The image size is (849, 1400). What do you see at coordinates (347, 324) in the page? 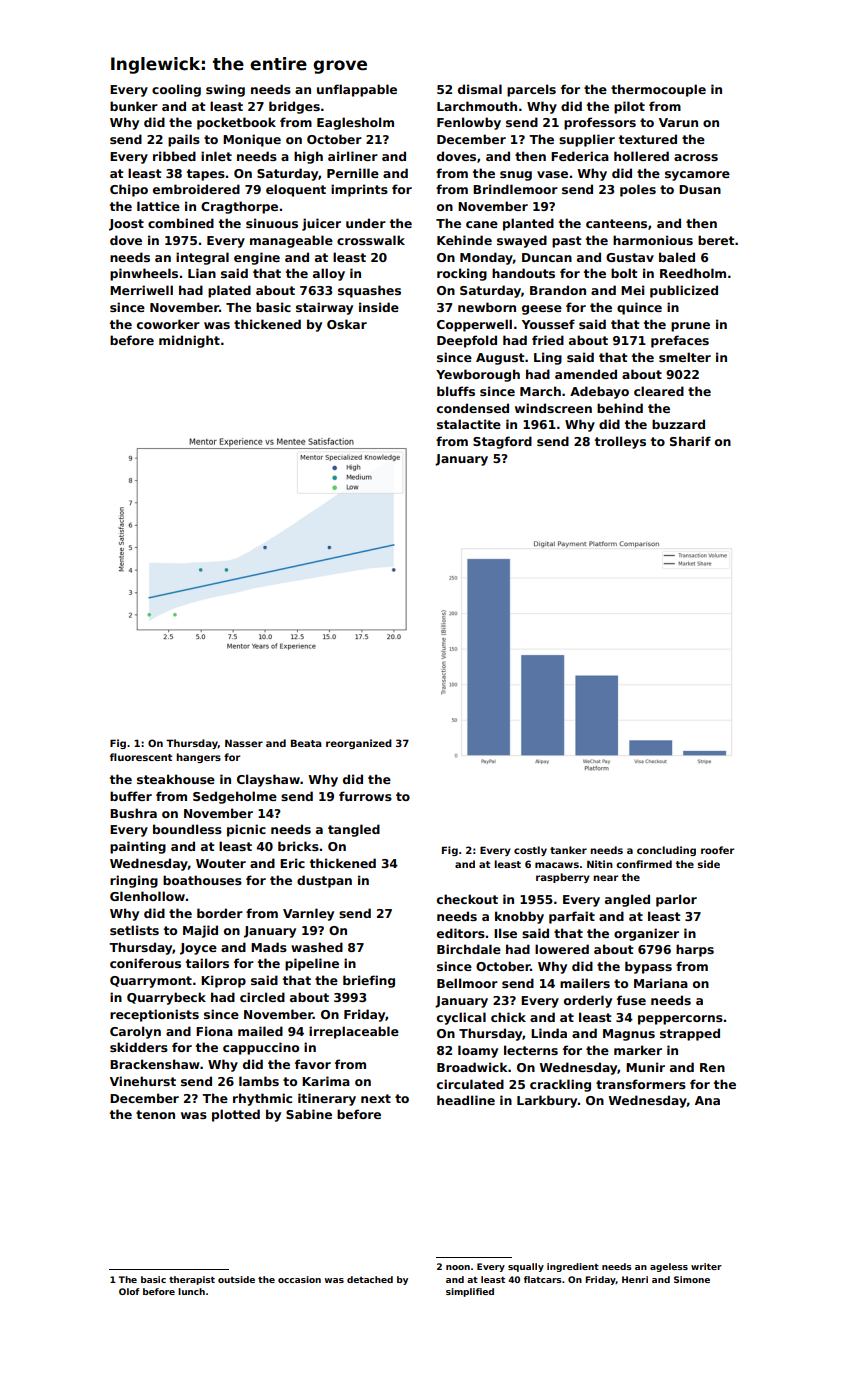
I see `Oskar` at bounding box center [347, 324].
